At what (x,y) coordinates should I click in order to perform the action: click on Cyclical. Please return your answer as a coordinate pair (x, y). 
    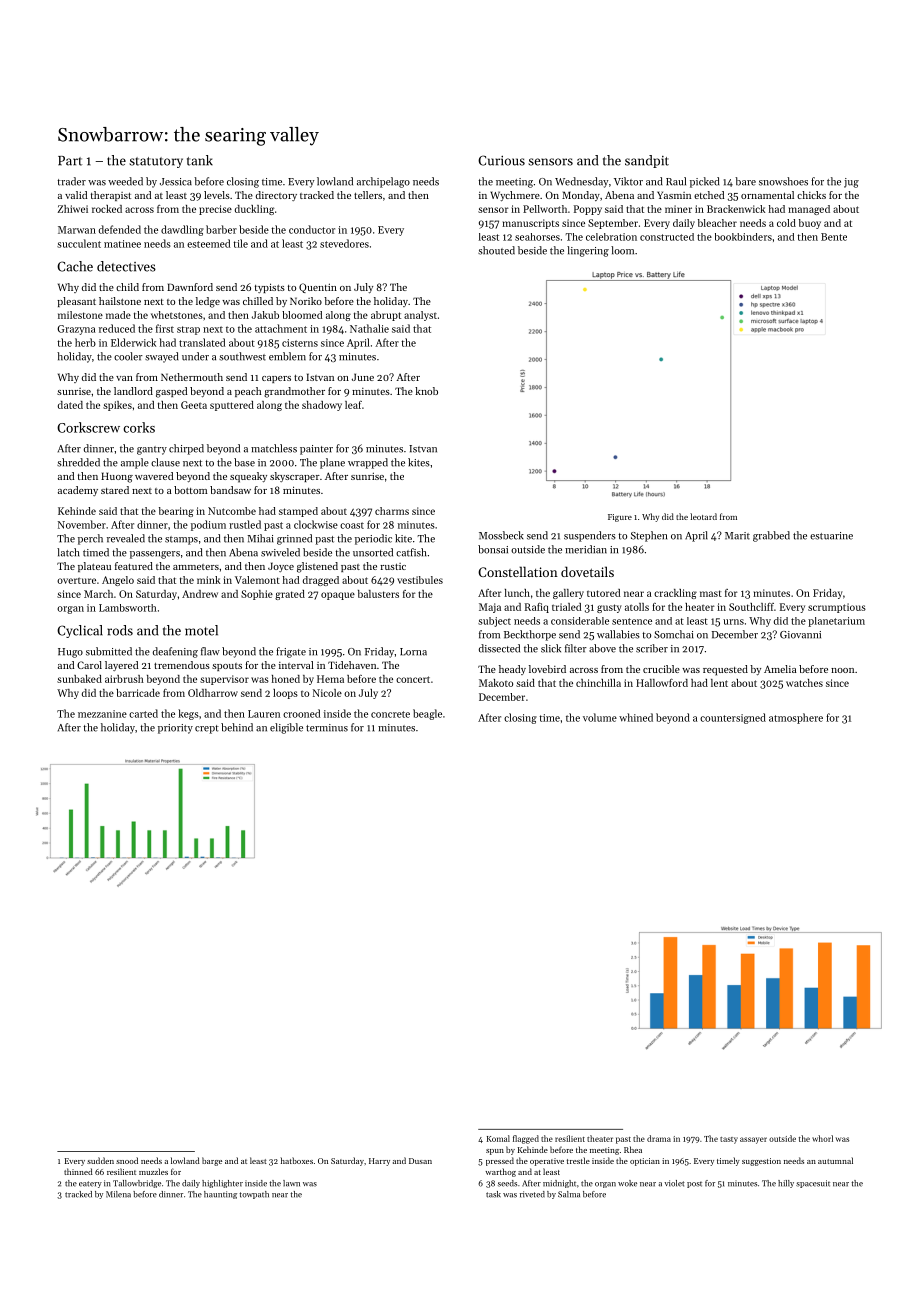
    Looking at the image, I should click on (80, 631).
